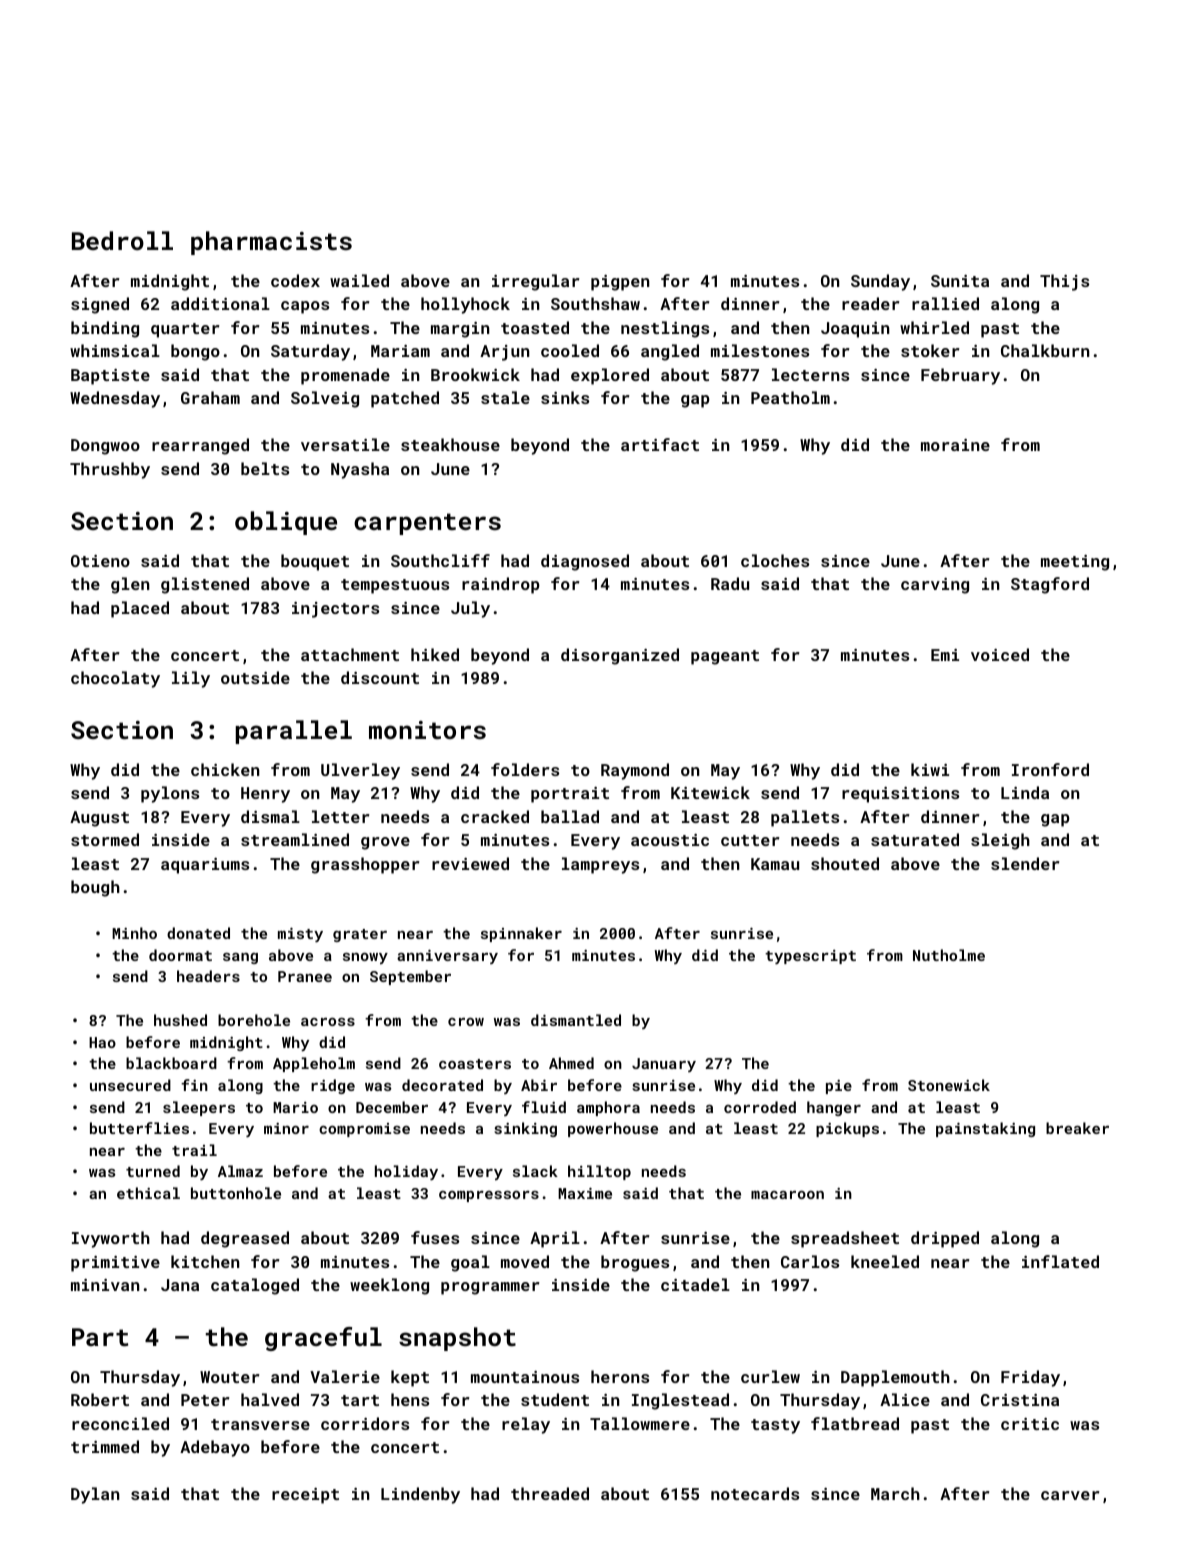 This screenshot has height=1553, width=1200. I want to click on artifact, so click(660, 444).
